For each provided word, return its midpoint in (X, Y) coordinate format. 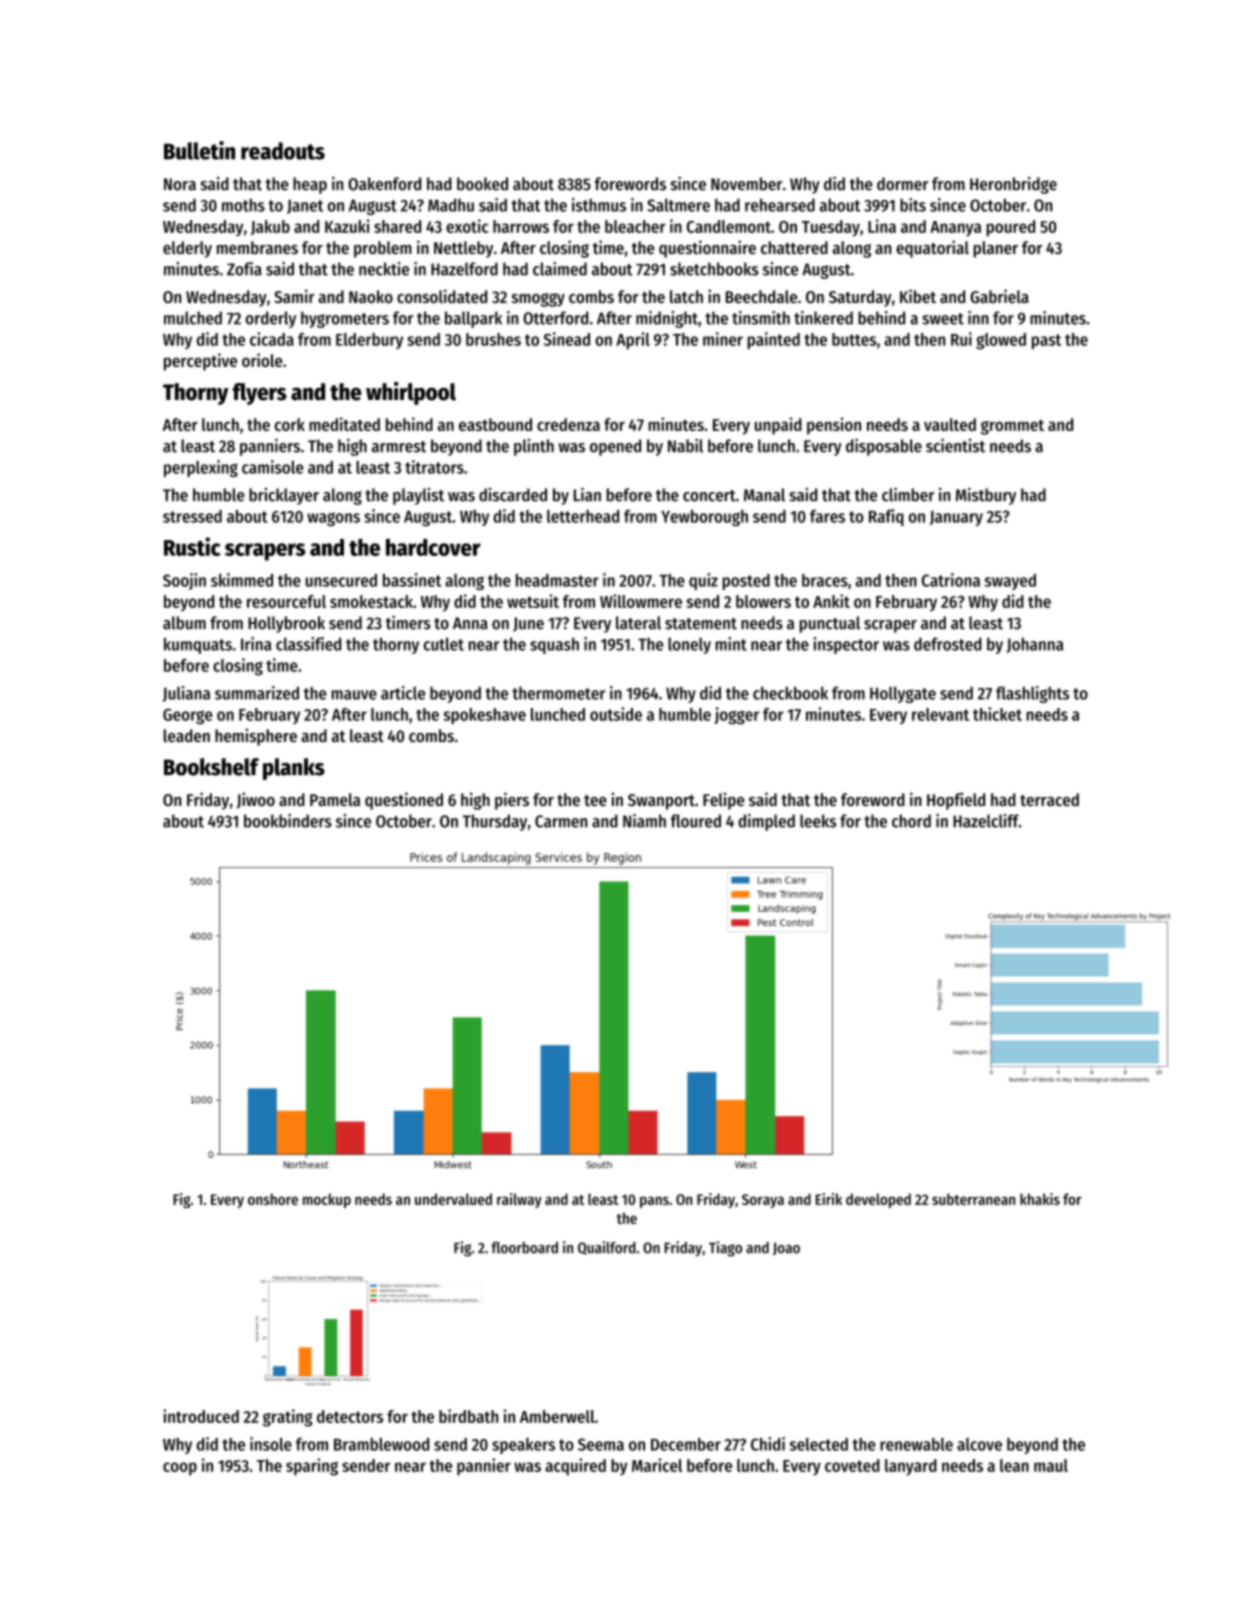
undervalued (453, 1199)
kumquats (198, 645)
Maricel (657, 1465)
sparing (312, 1467)
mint (731, 644)
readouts (283, 151)
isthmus (599, 205)
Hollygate (903, 694)
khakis (1040, 1199)
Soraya (763, 1201)
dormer (902, 184)
